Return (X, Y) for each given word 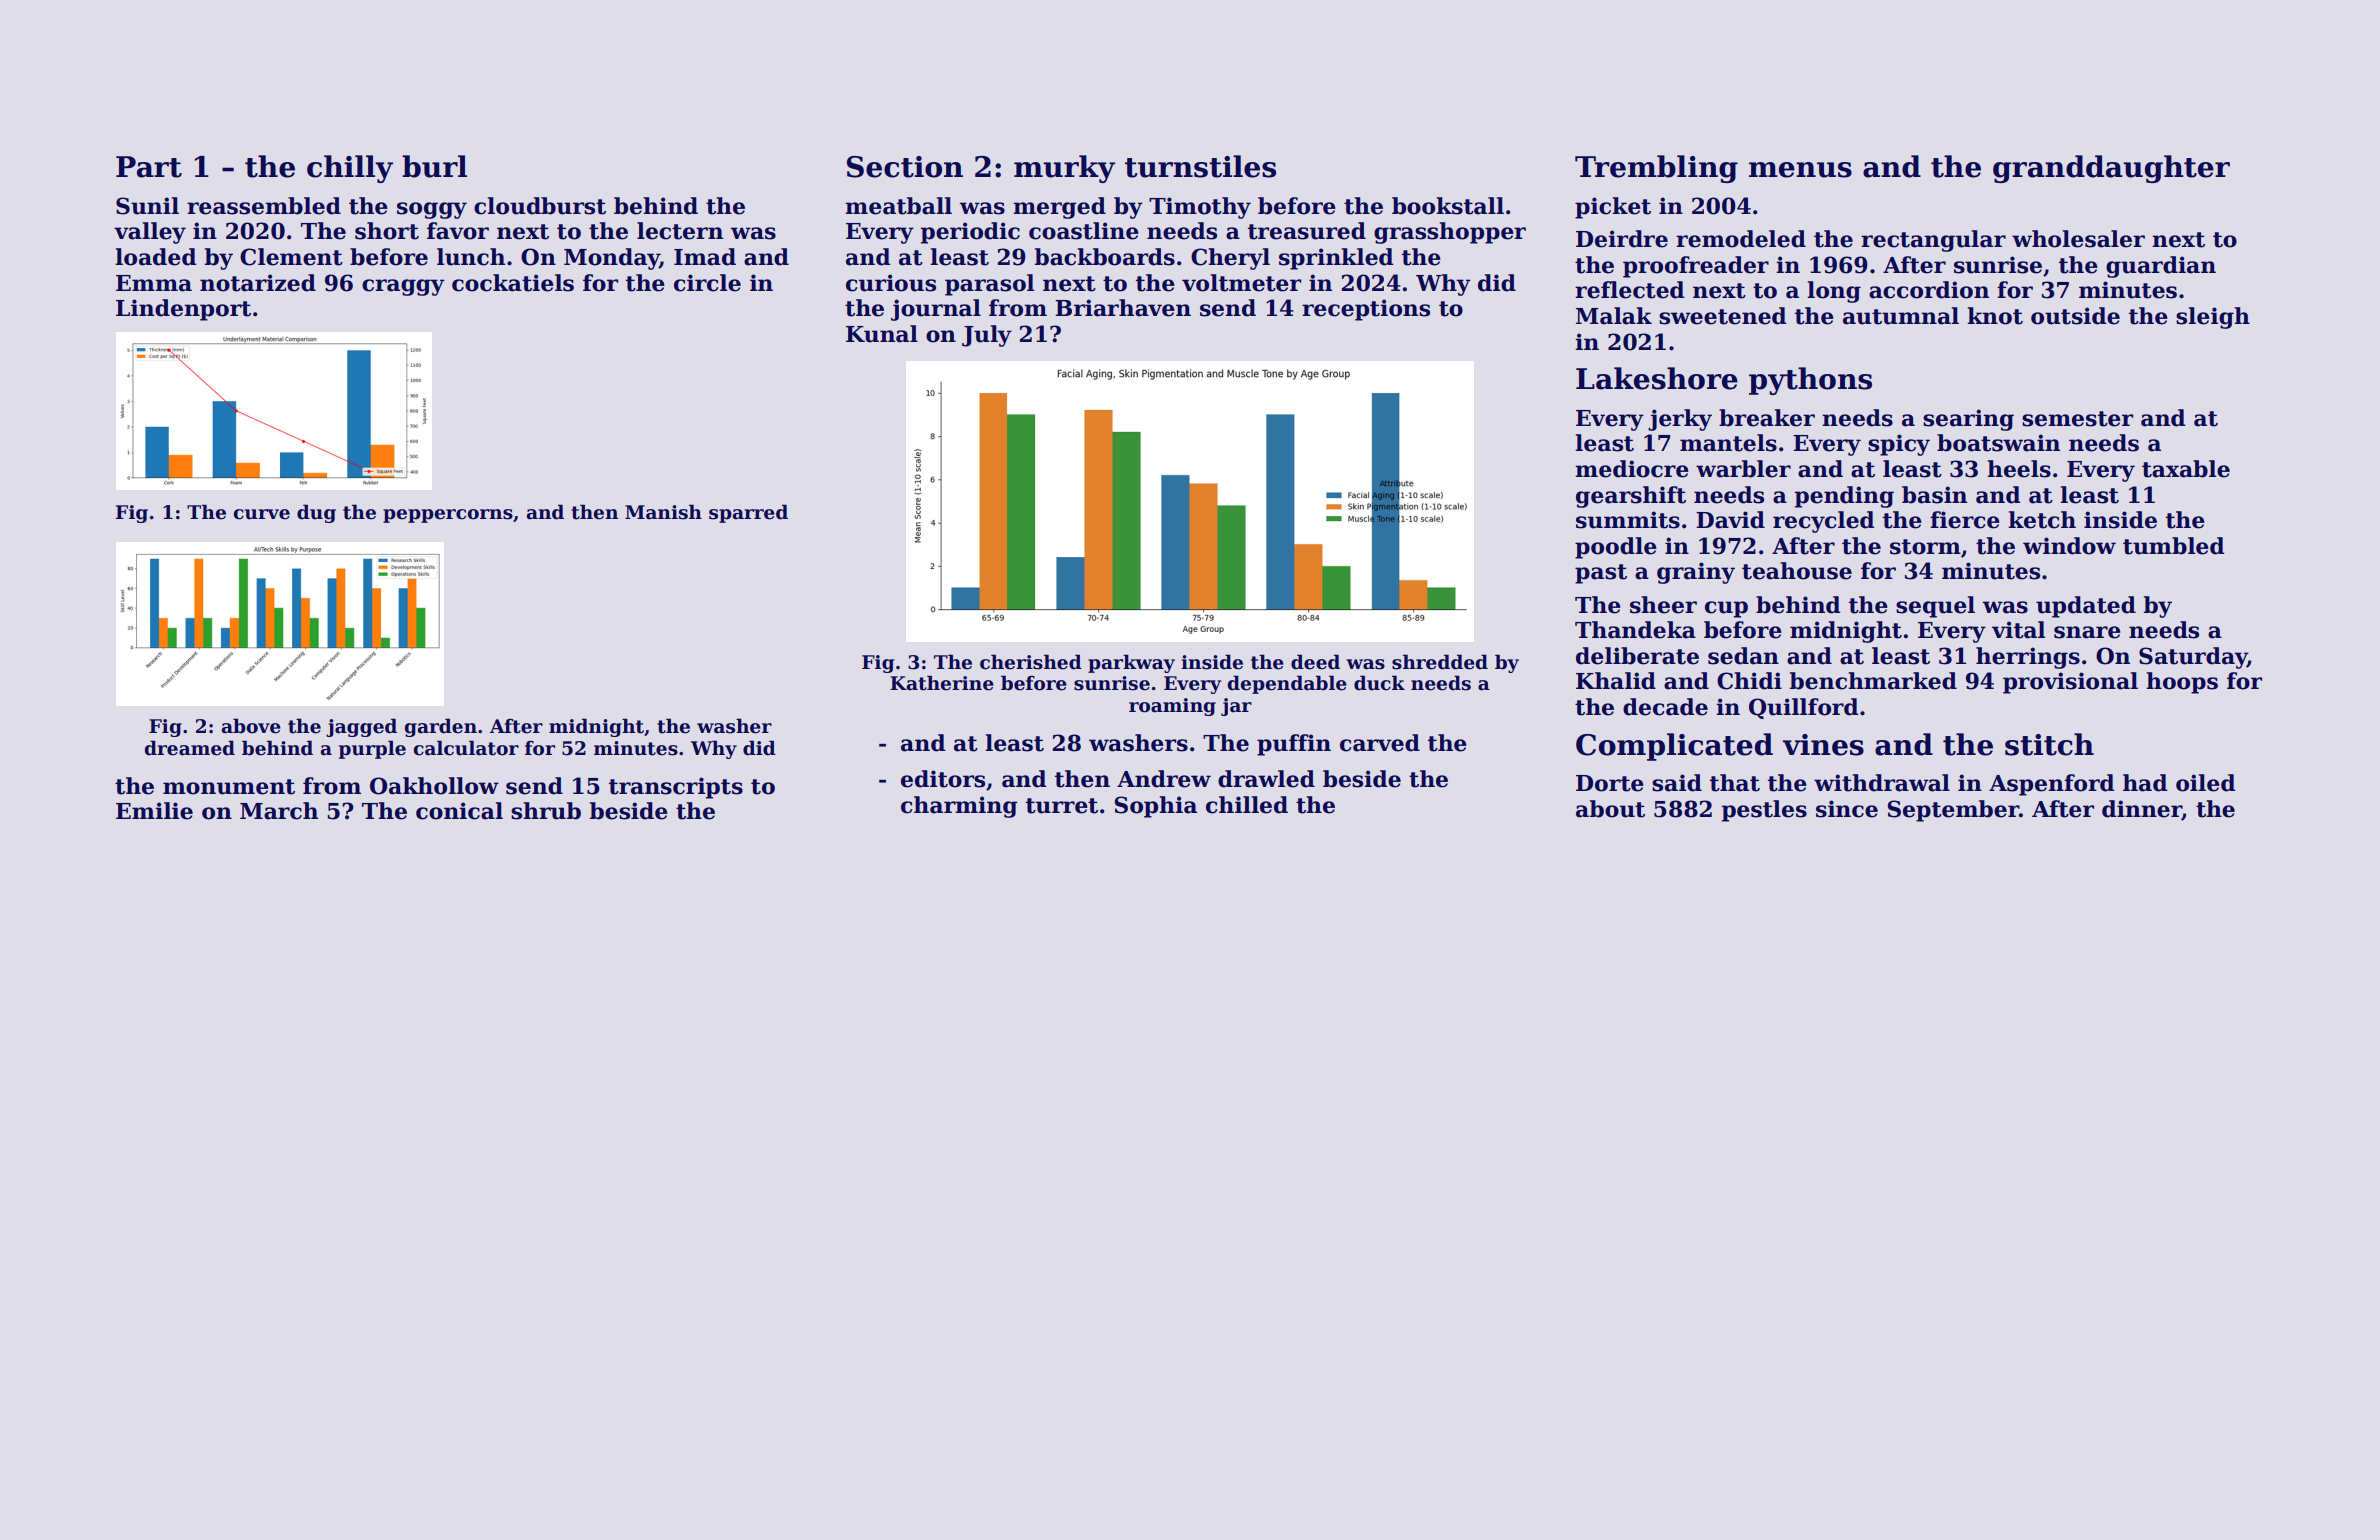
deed (1315, 662)
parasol (989, 285)
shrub (546, 811)
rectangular (1933, 241)
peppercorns (448, 516)
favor (458, 231)
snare (2087, 632)
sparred (748, 513)
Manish (663, 512)
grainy (1696, 573)
